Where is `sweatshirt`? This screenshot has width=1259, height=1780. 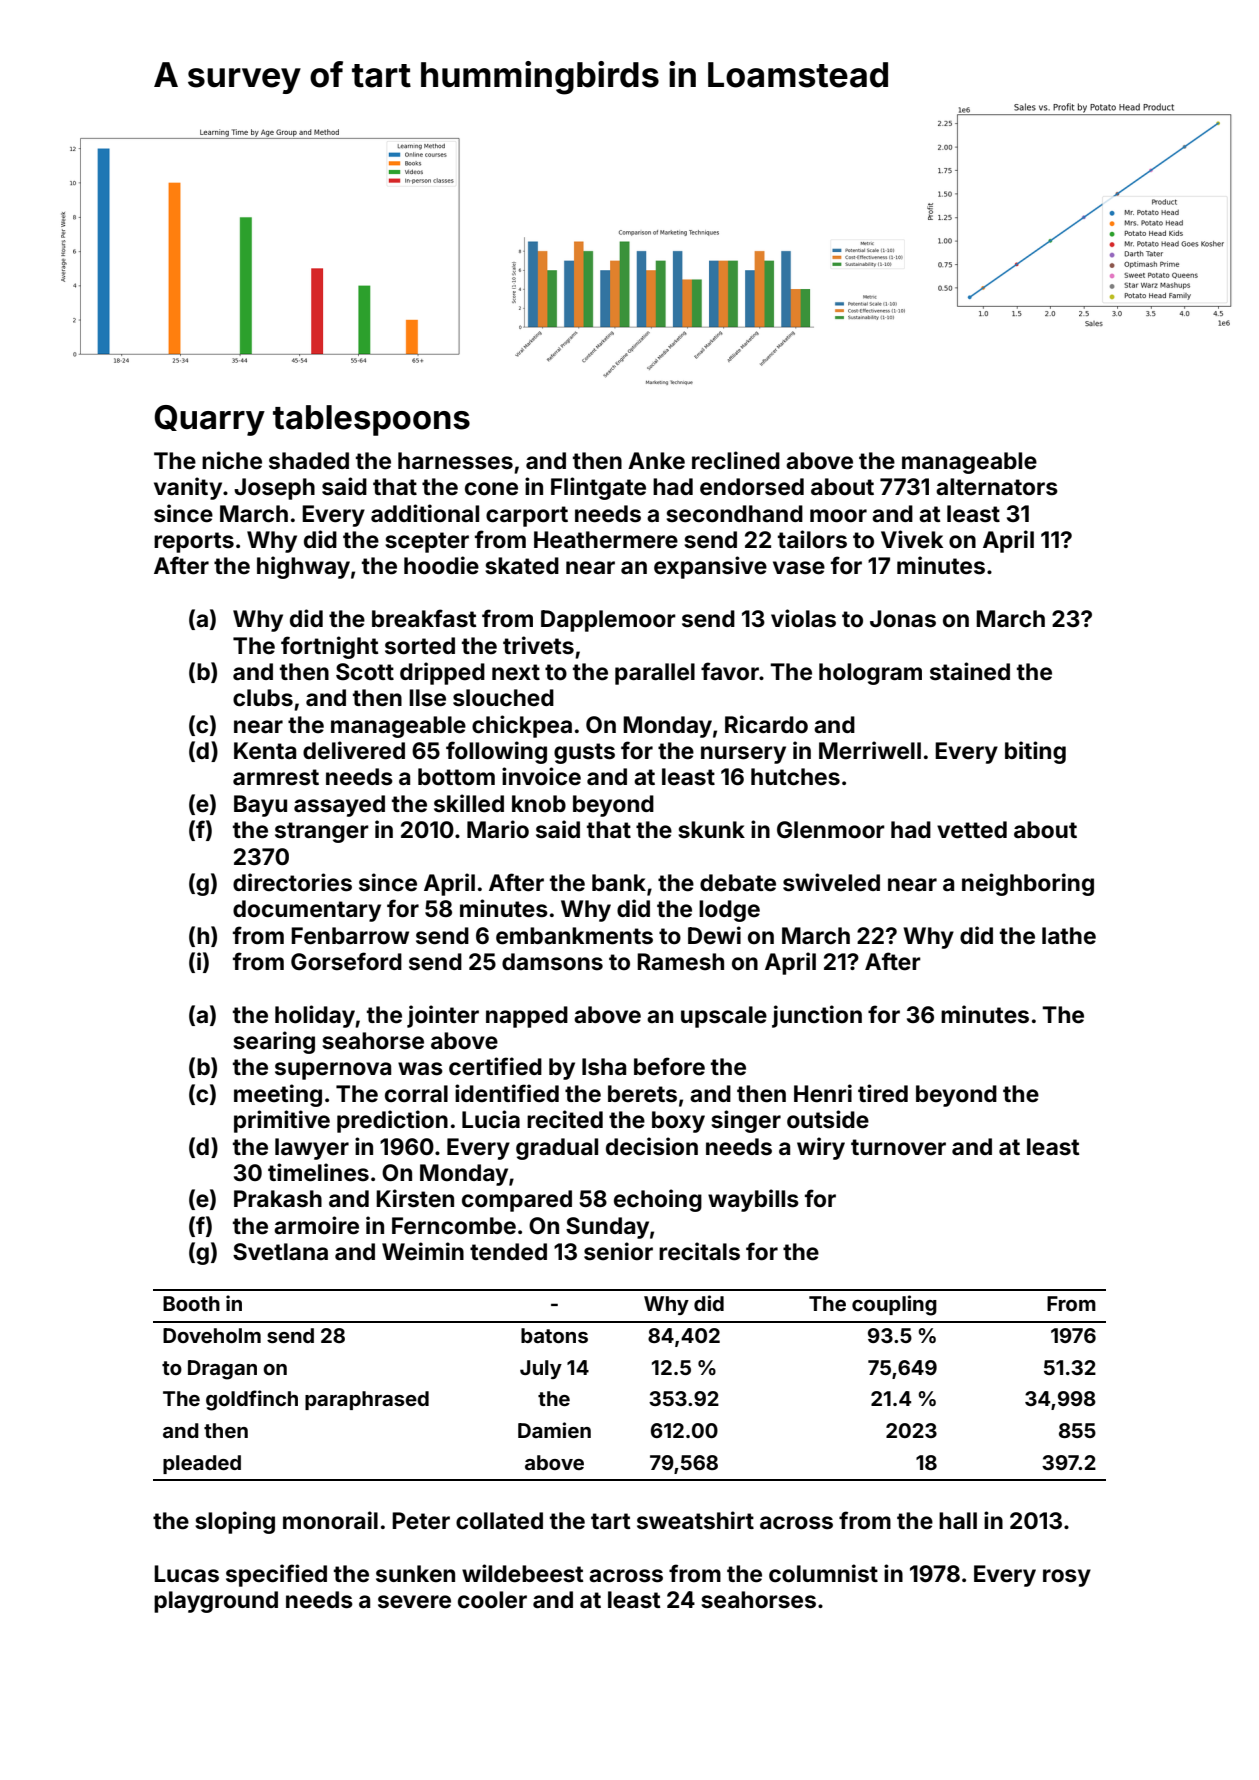 sweatshirt is located at coordinates (695, 1520).
